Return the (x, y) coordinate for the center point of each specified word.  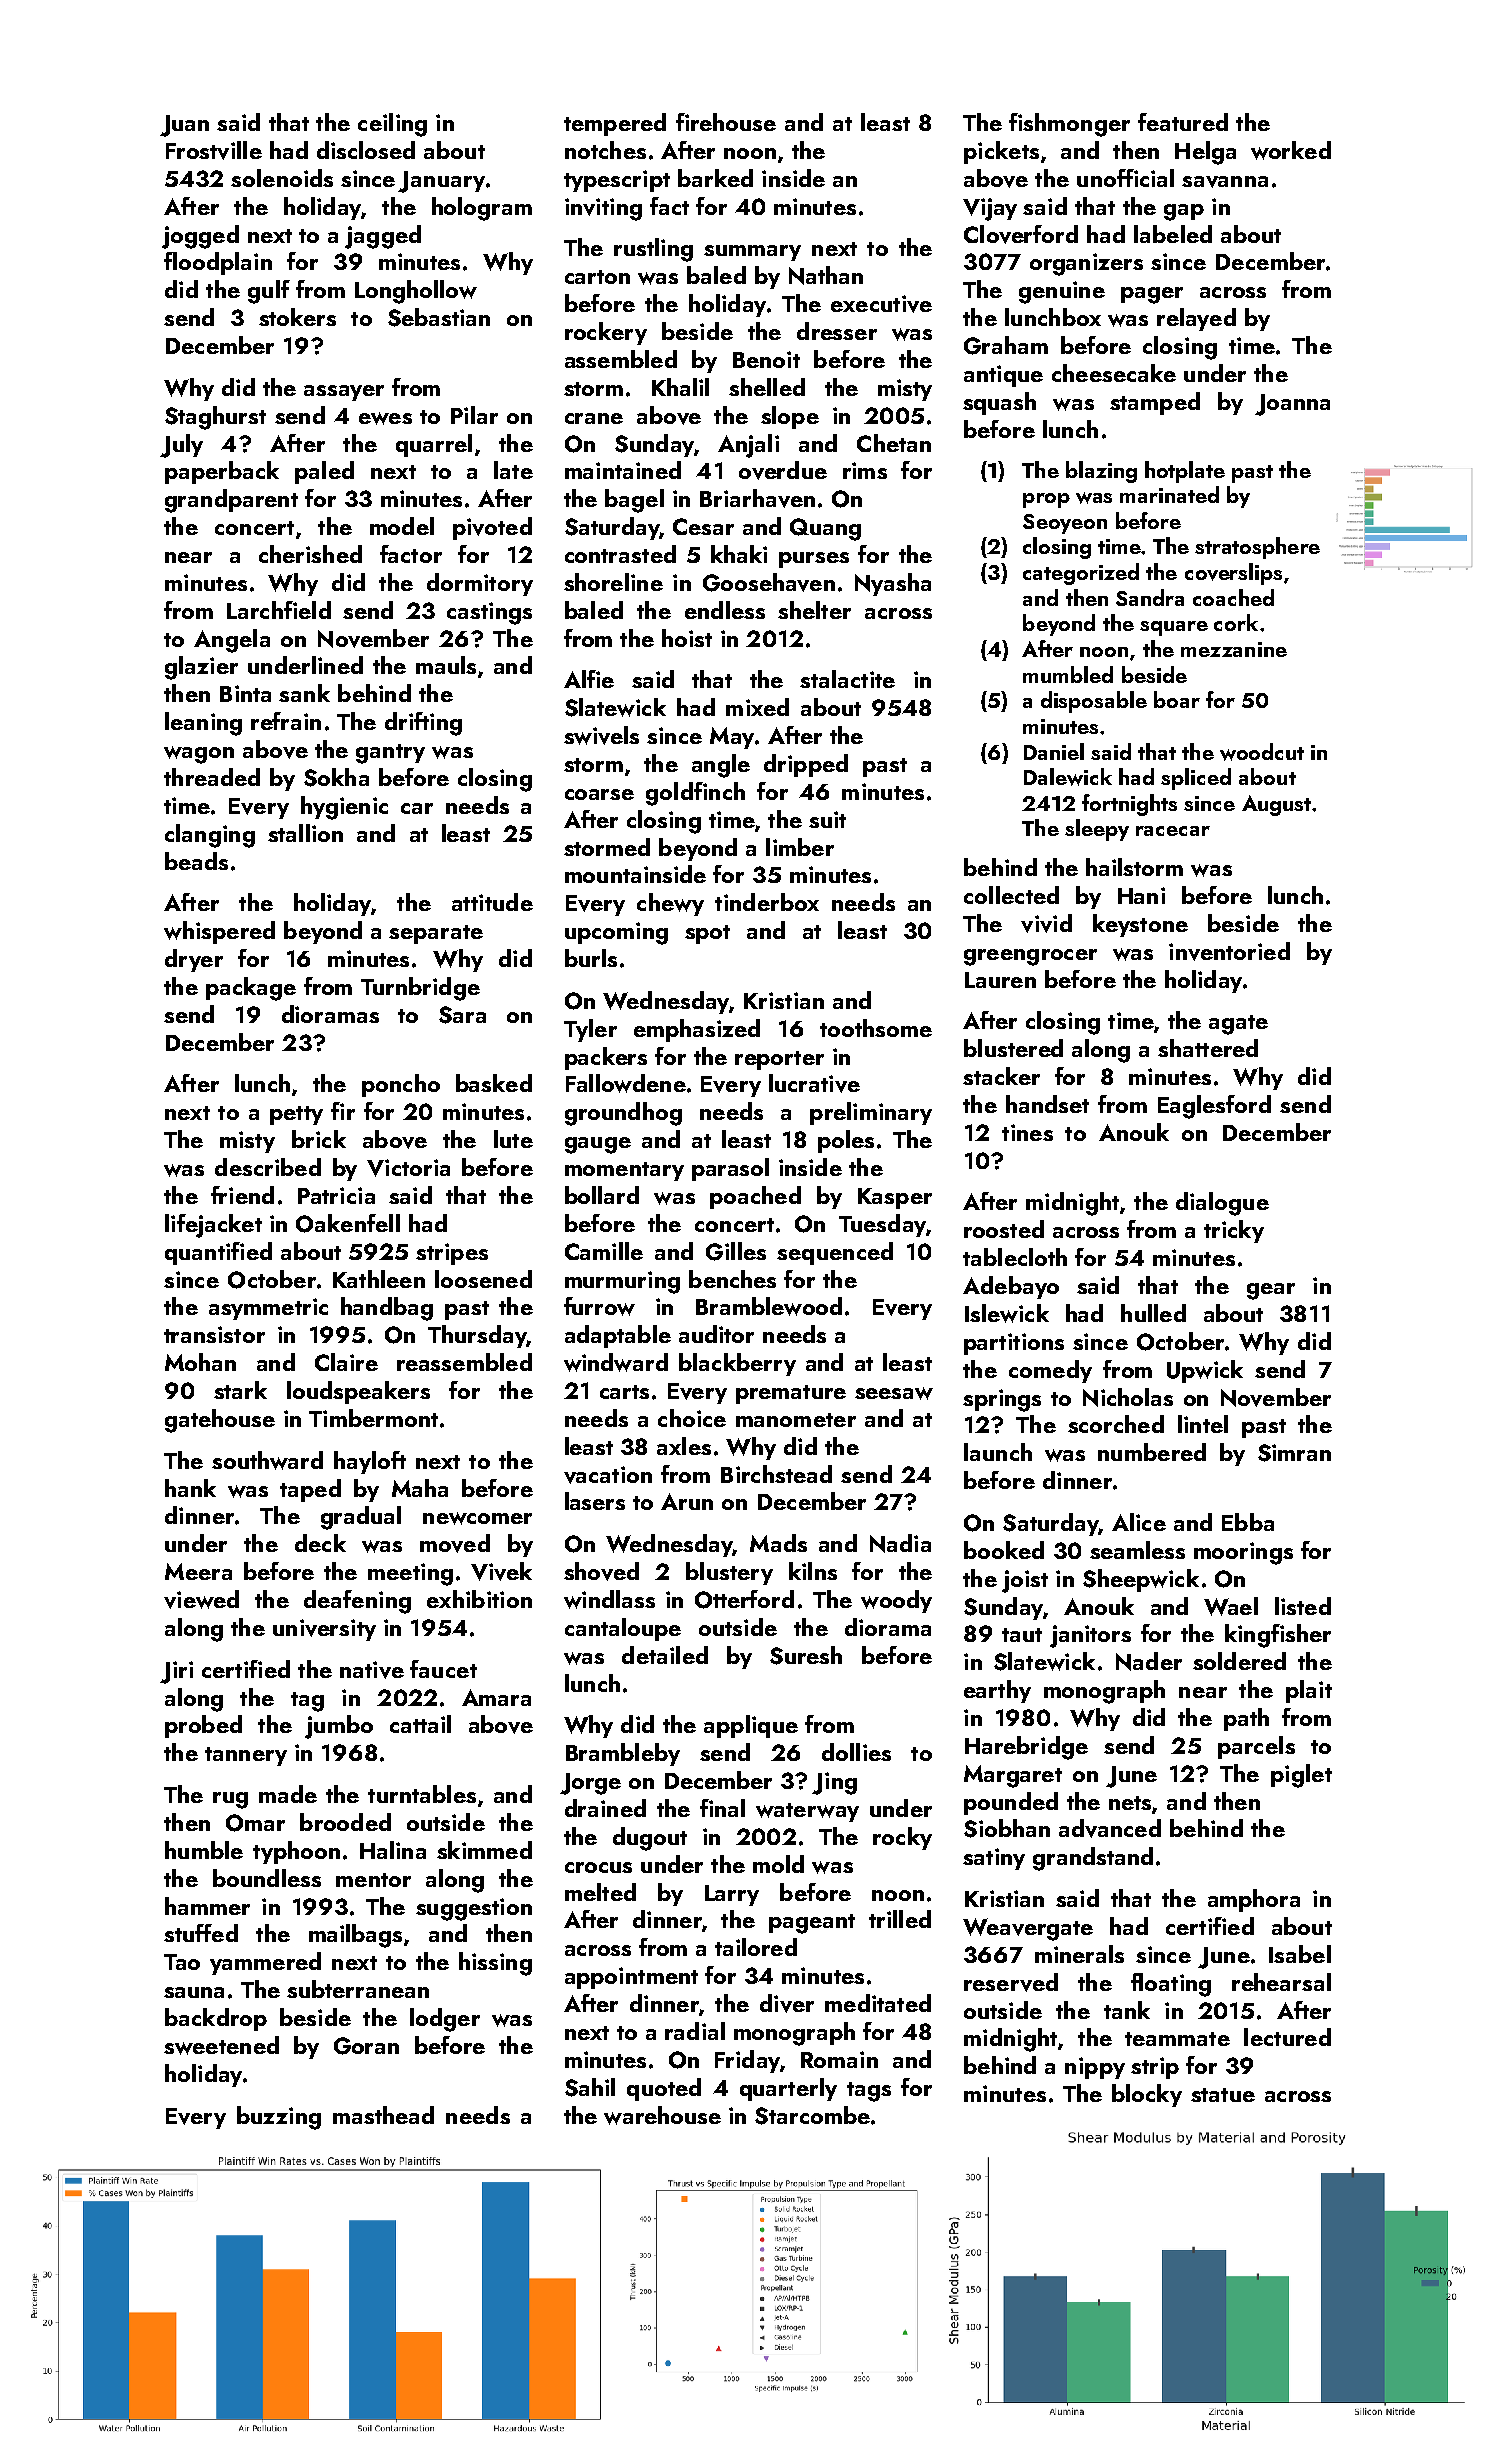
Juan (184, 126)
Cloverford (1021, 234)
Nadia (900, 1543)
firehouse (726, 122)
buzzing (279, 2118)
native (372, 1670)
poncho (401, 1085)
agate (1238, 1025)
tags (869, 2092)
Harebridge (1026, 1748)
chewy (670, 904)
